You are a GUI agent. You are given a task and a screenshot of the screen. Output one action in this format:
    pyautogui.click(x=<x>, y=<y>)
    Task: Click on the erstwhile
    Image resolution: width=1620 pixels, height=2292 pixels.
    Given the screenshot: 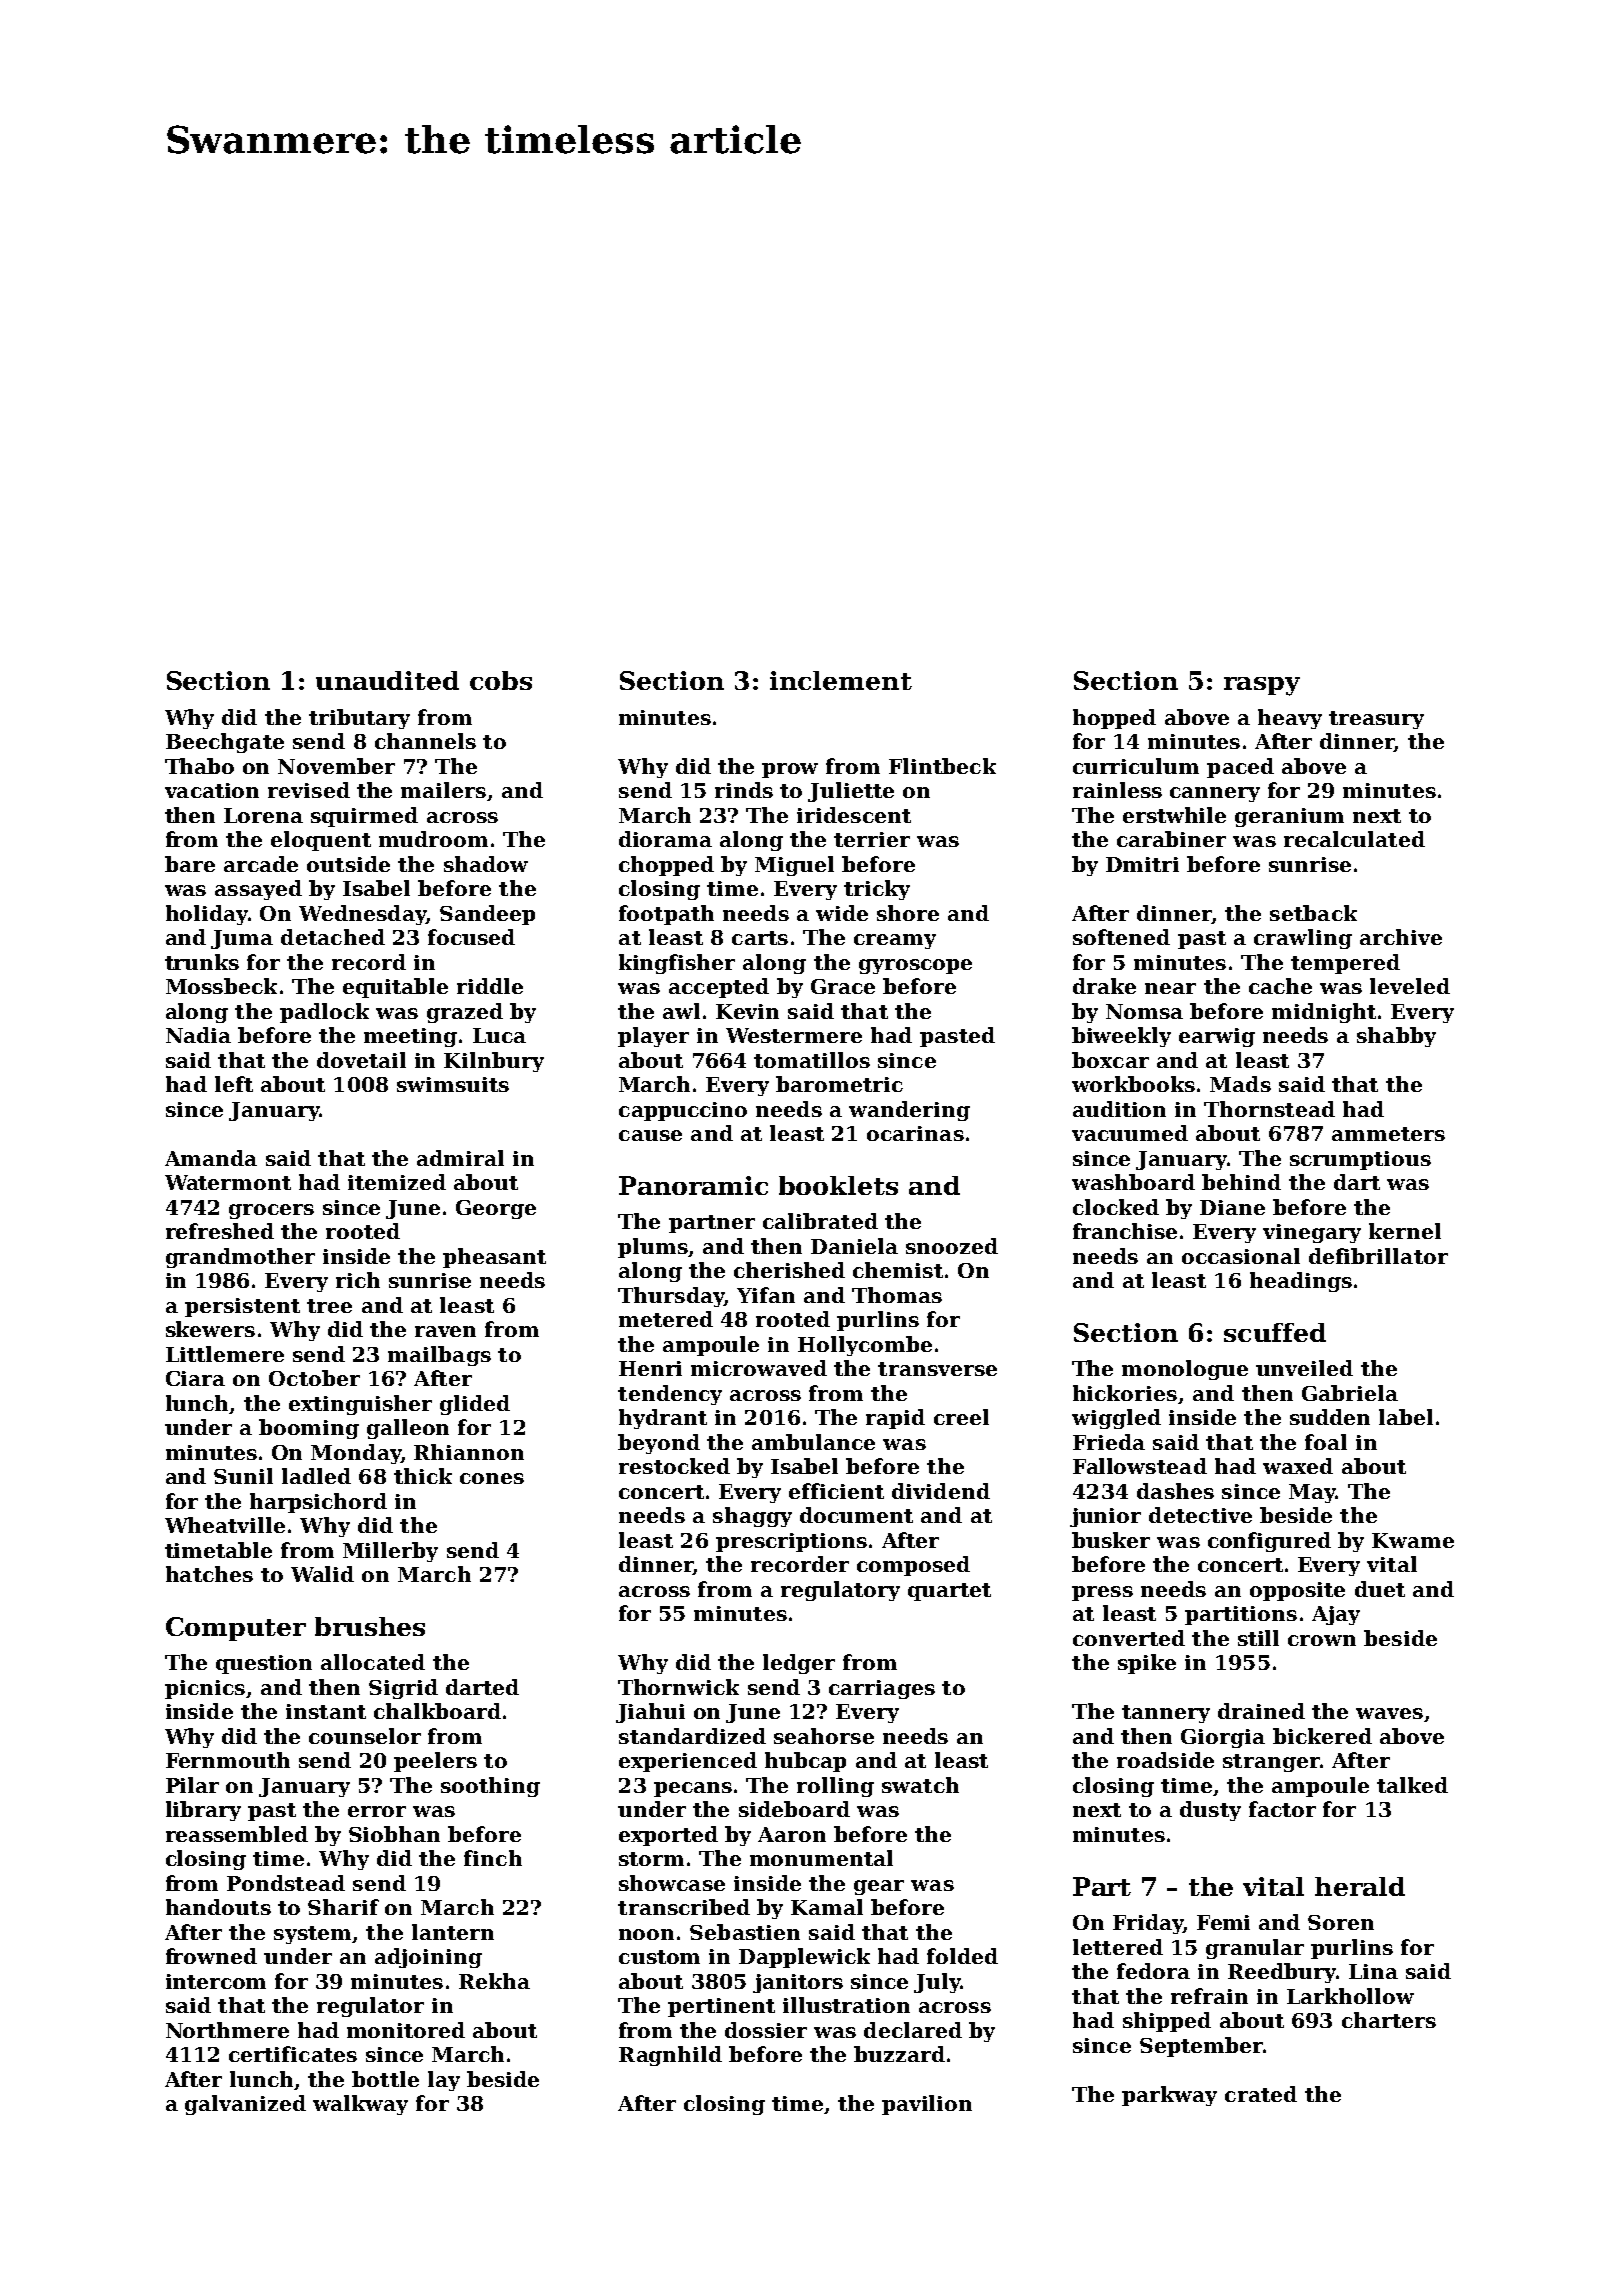 What is the action you would take?
    pyautogui.click(x=1174, y=815)
